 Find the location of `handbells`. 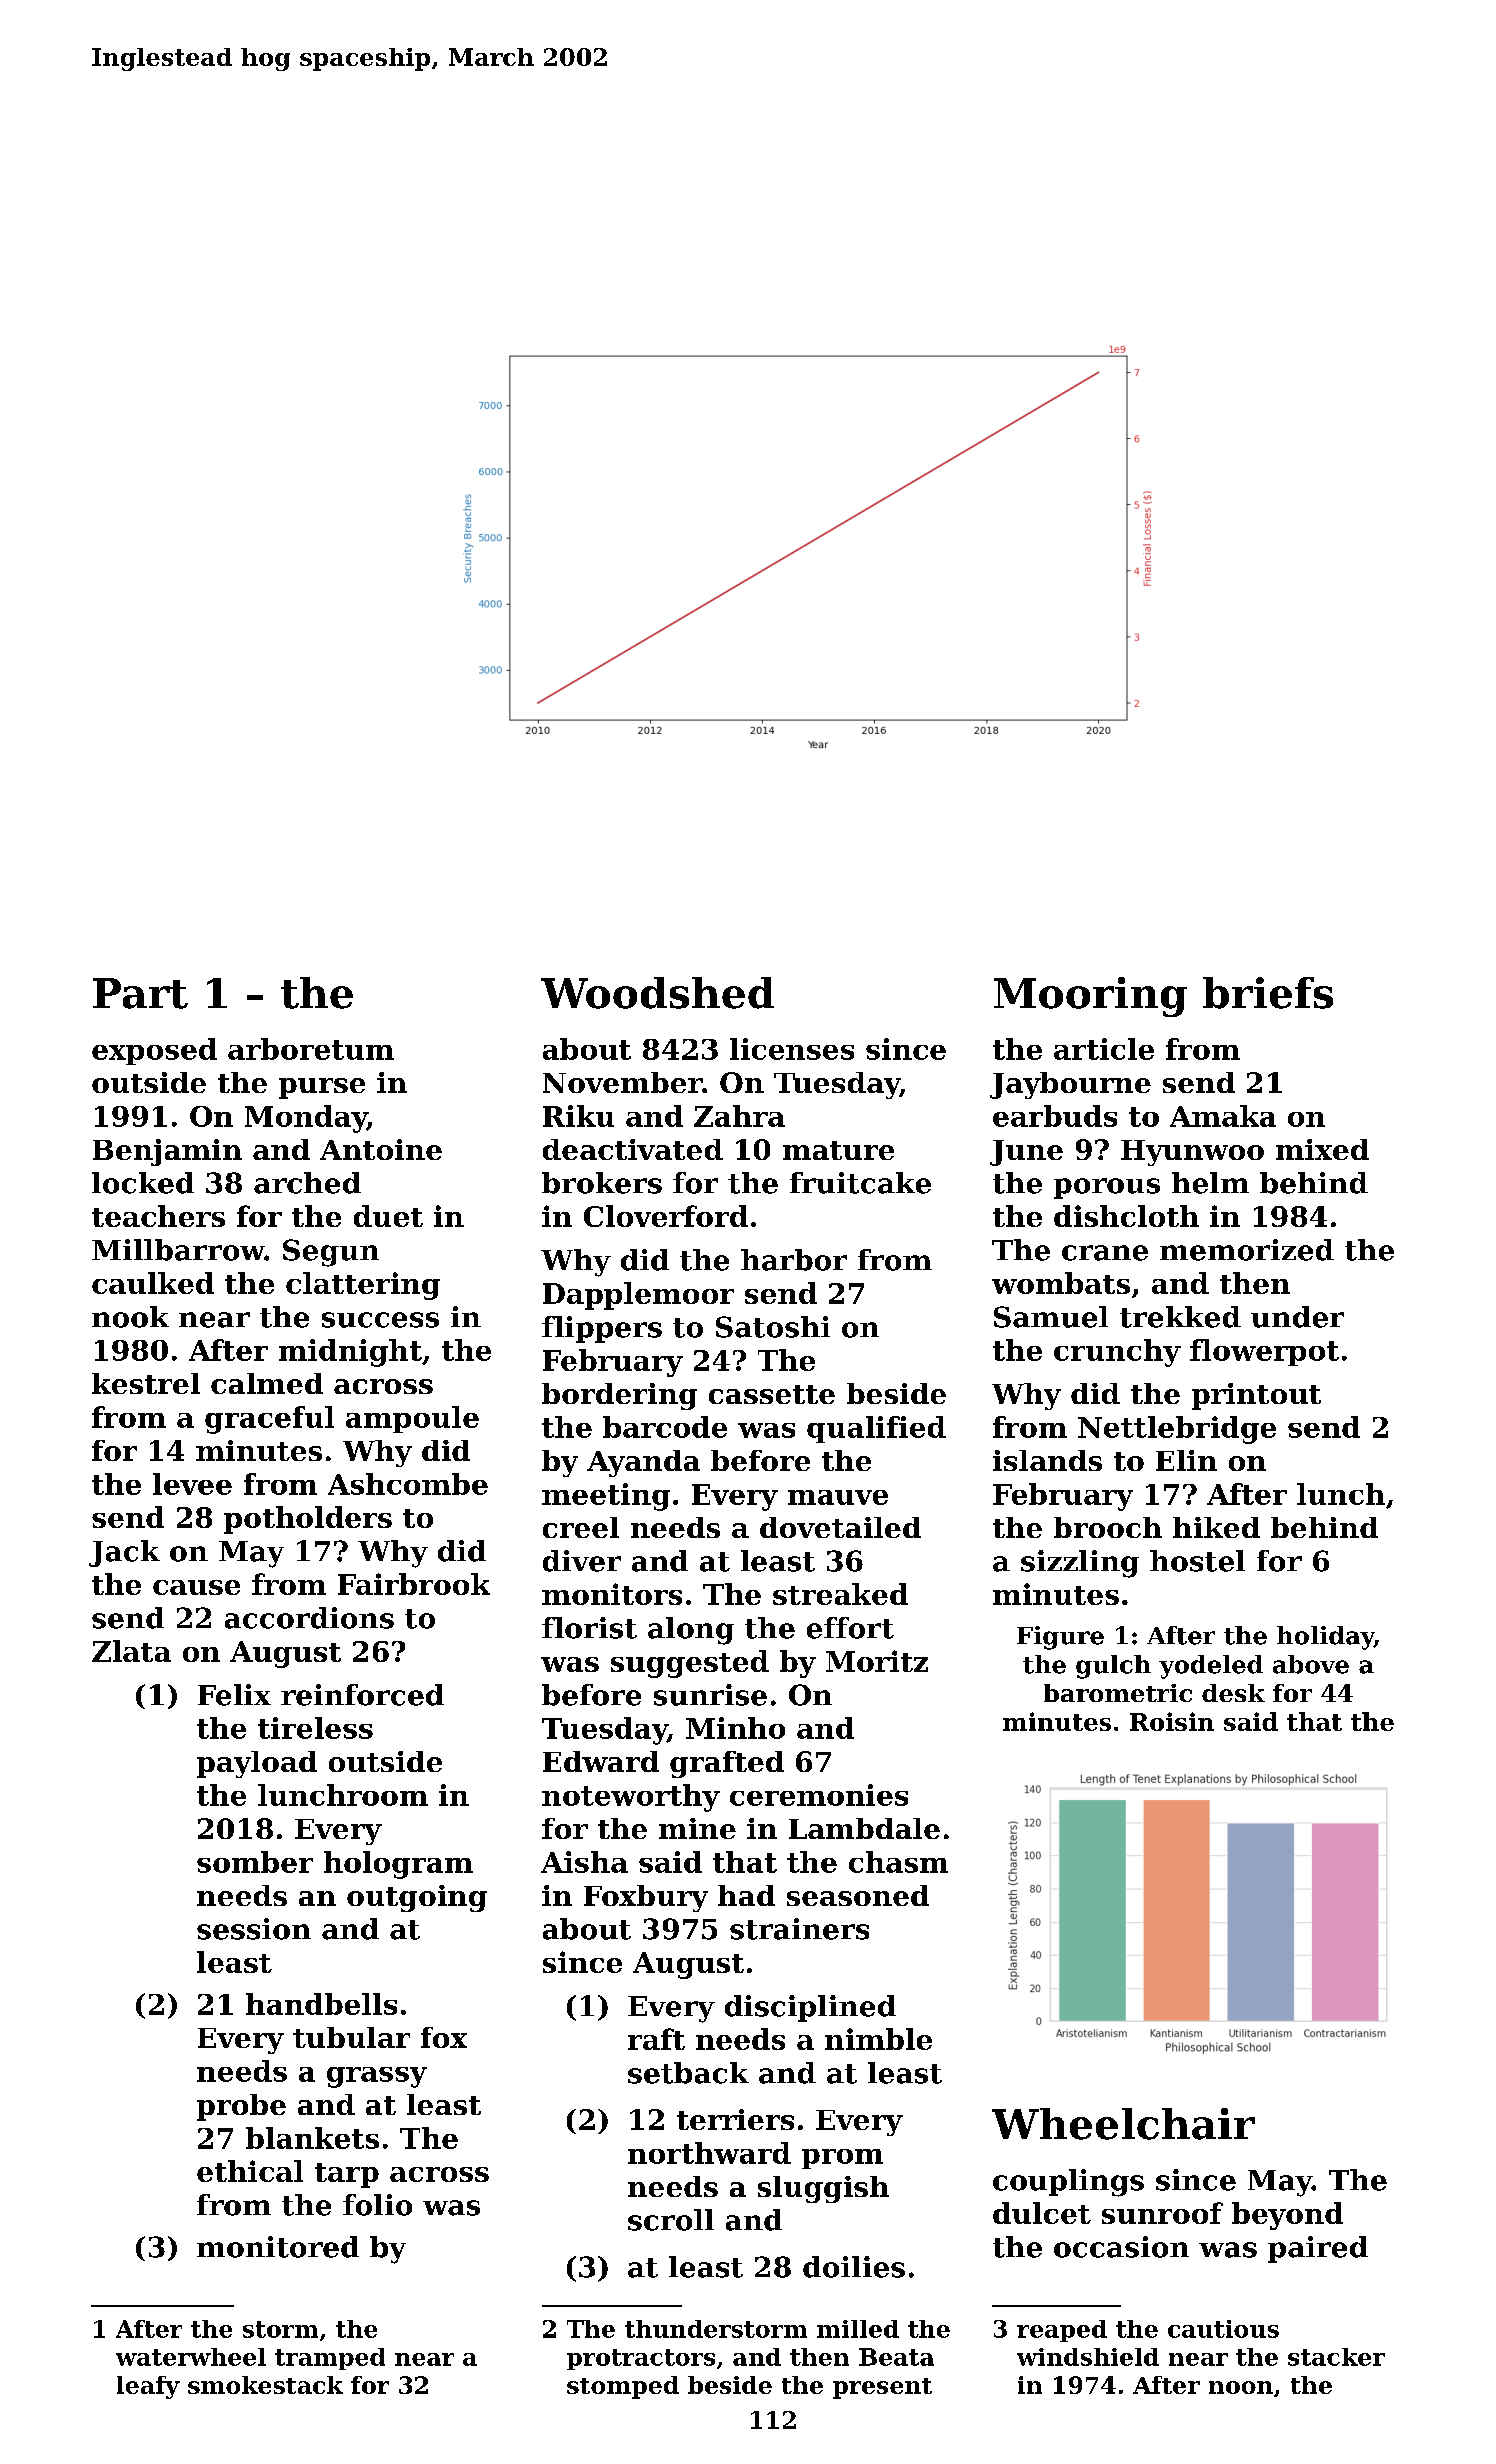

handbells is located at coordinates (321, 2004).
